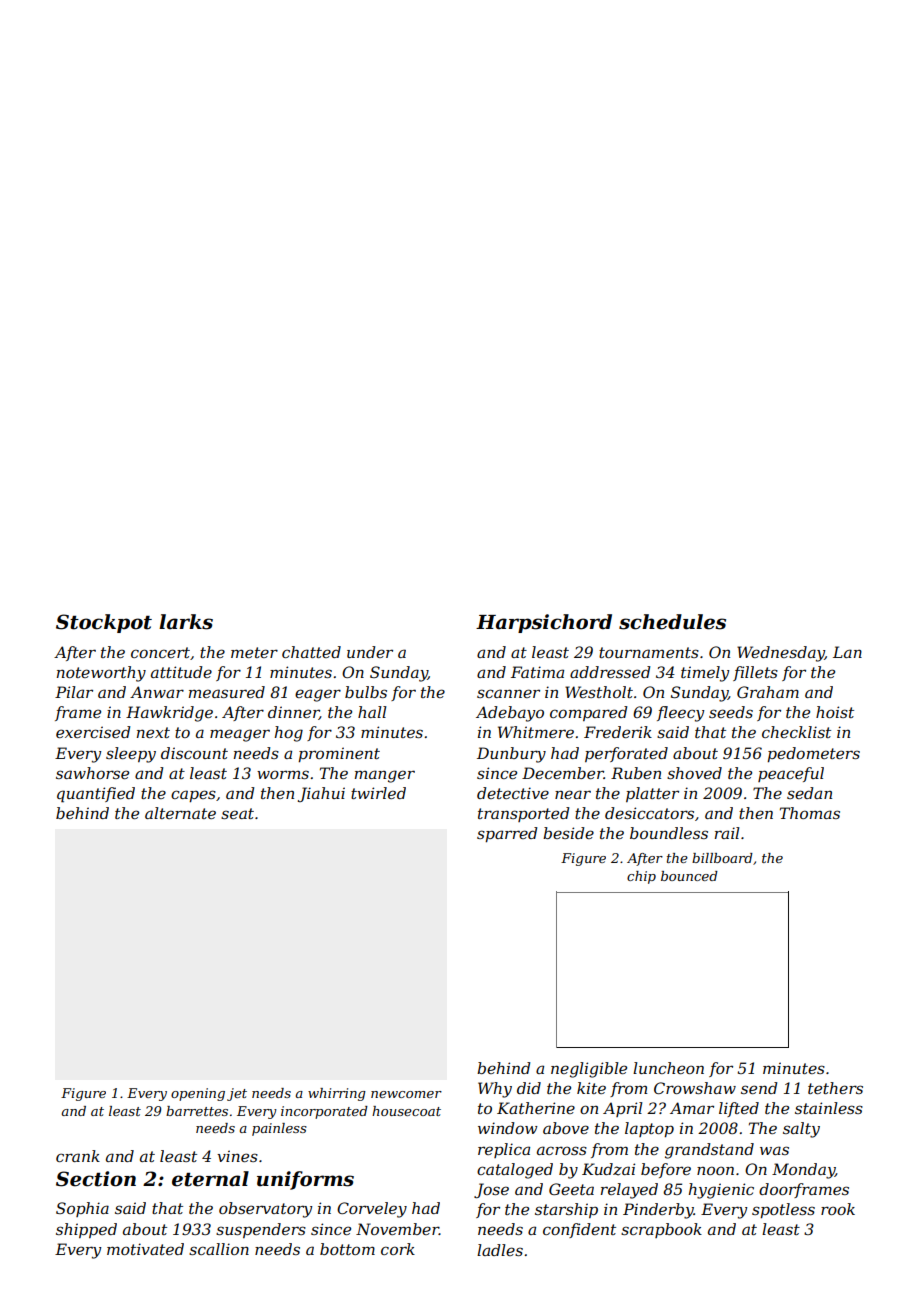 The height and width of the screenshot is (1308, 924). What do you see at coordinates (219, 1249) in the screenshot?
I see `scallion` at bounding box center [219, 1249].
